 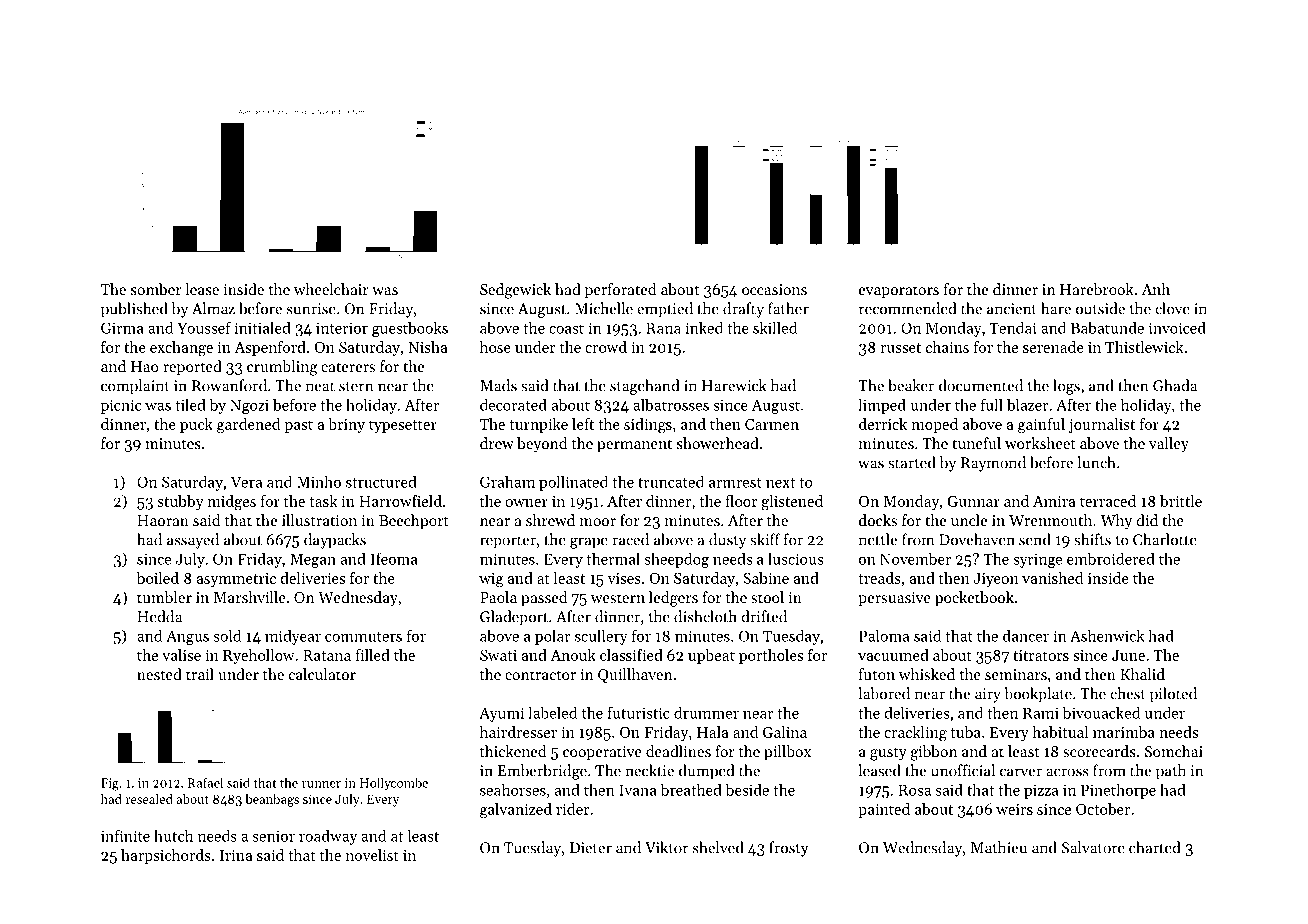 I want to click on persuasive, so click(x=894, y=599).
